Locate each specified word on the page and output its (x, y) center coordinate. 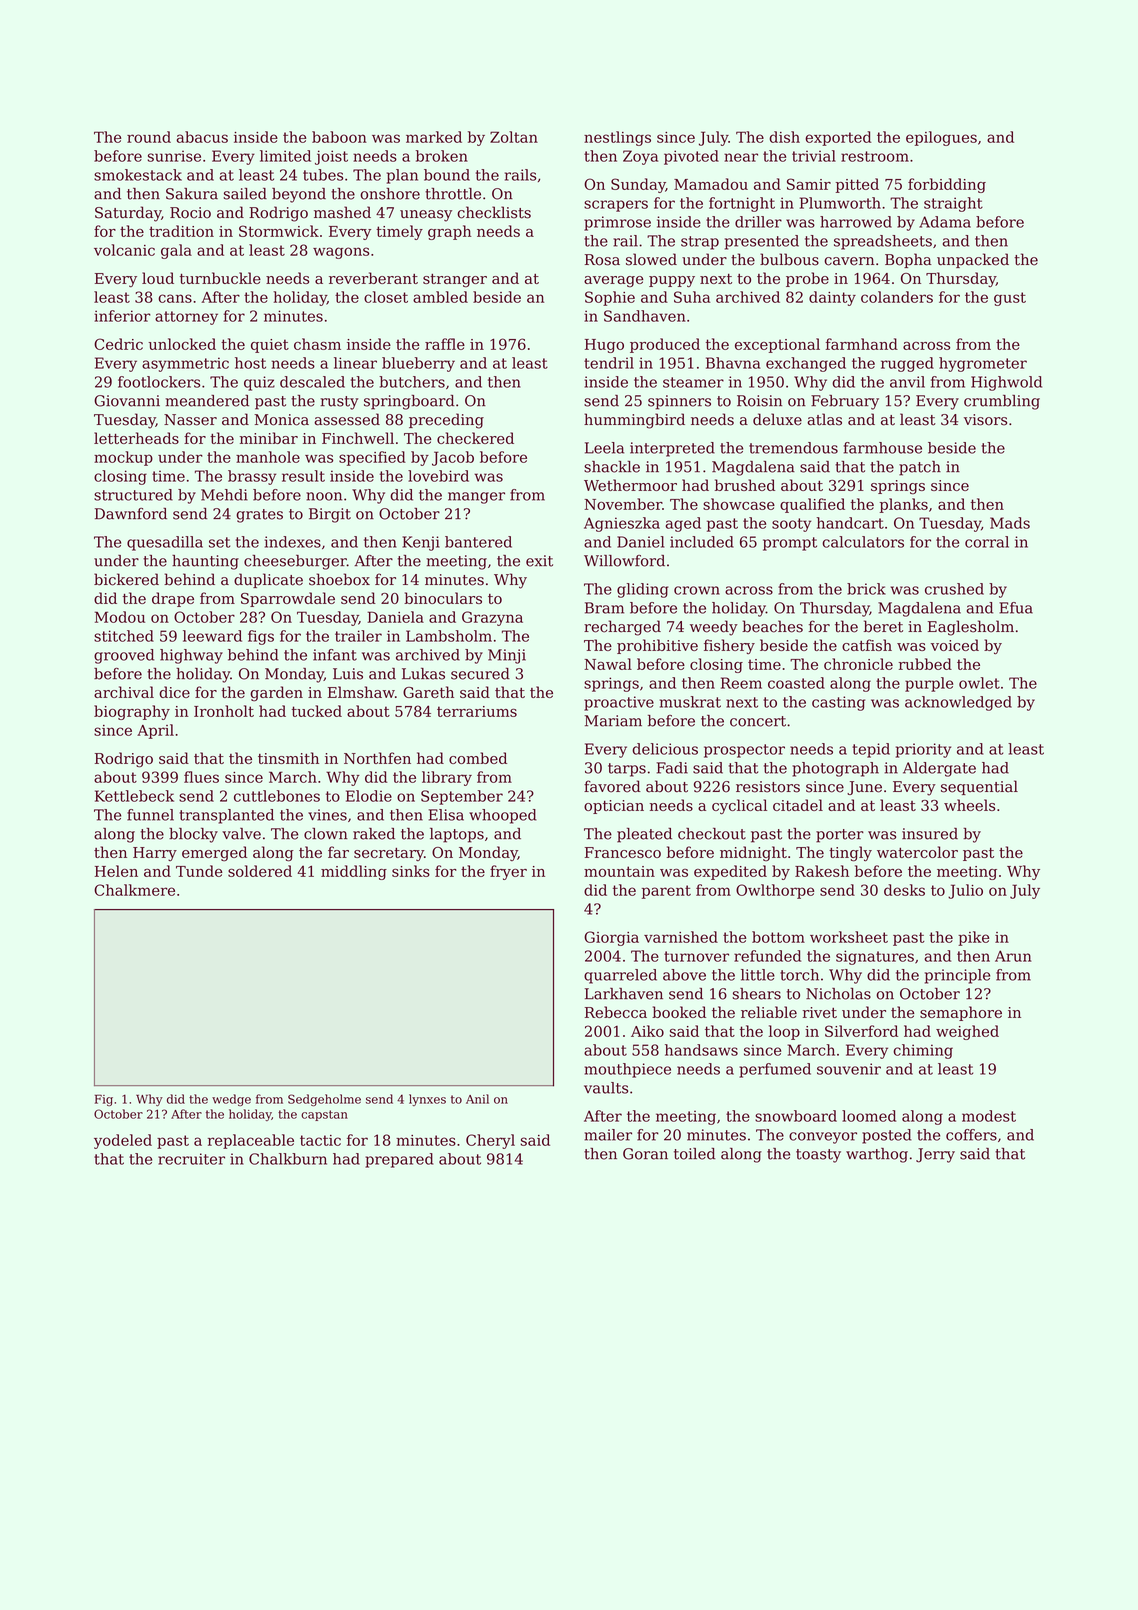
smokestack (138, 175)
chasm (317, 344)
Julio (965, 891)
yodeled (123, 1141)
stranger (455, 281)
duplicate (268, 580)
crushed (954, 589)
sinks (411, 871)
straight (953, 204)
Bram (604, 608)
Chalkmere (134, 890)
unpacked (973, 260)
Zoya (640, 157)
